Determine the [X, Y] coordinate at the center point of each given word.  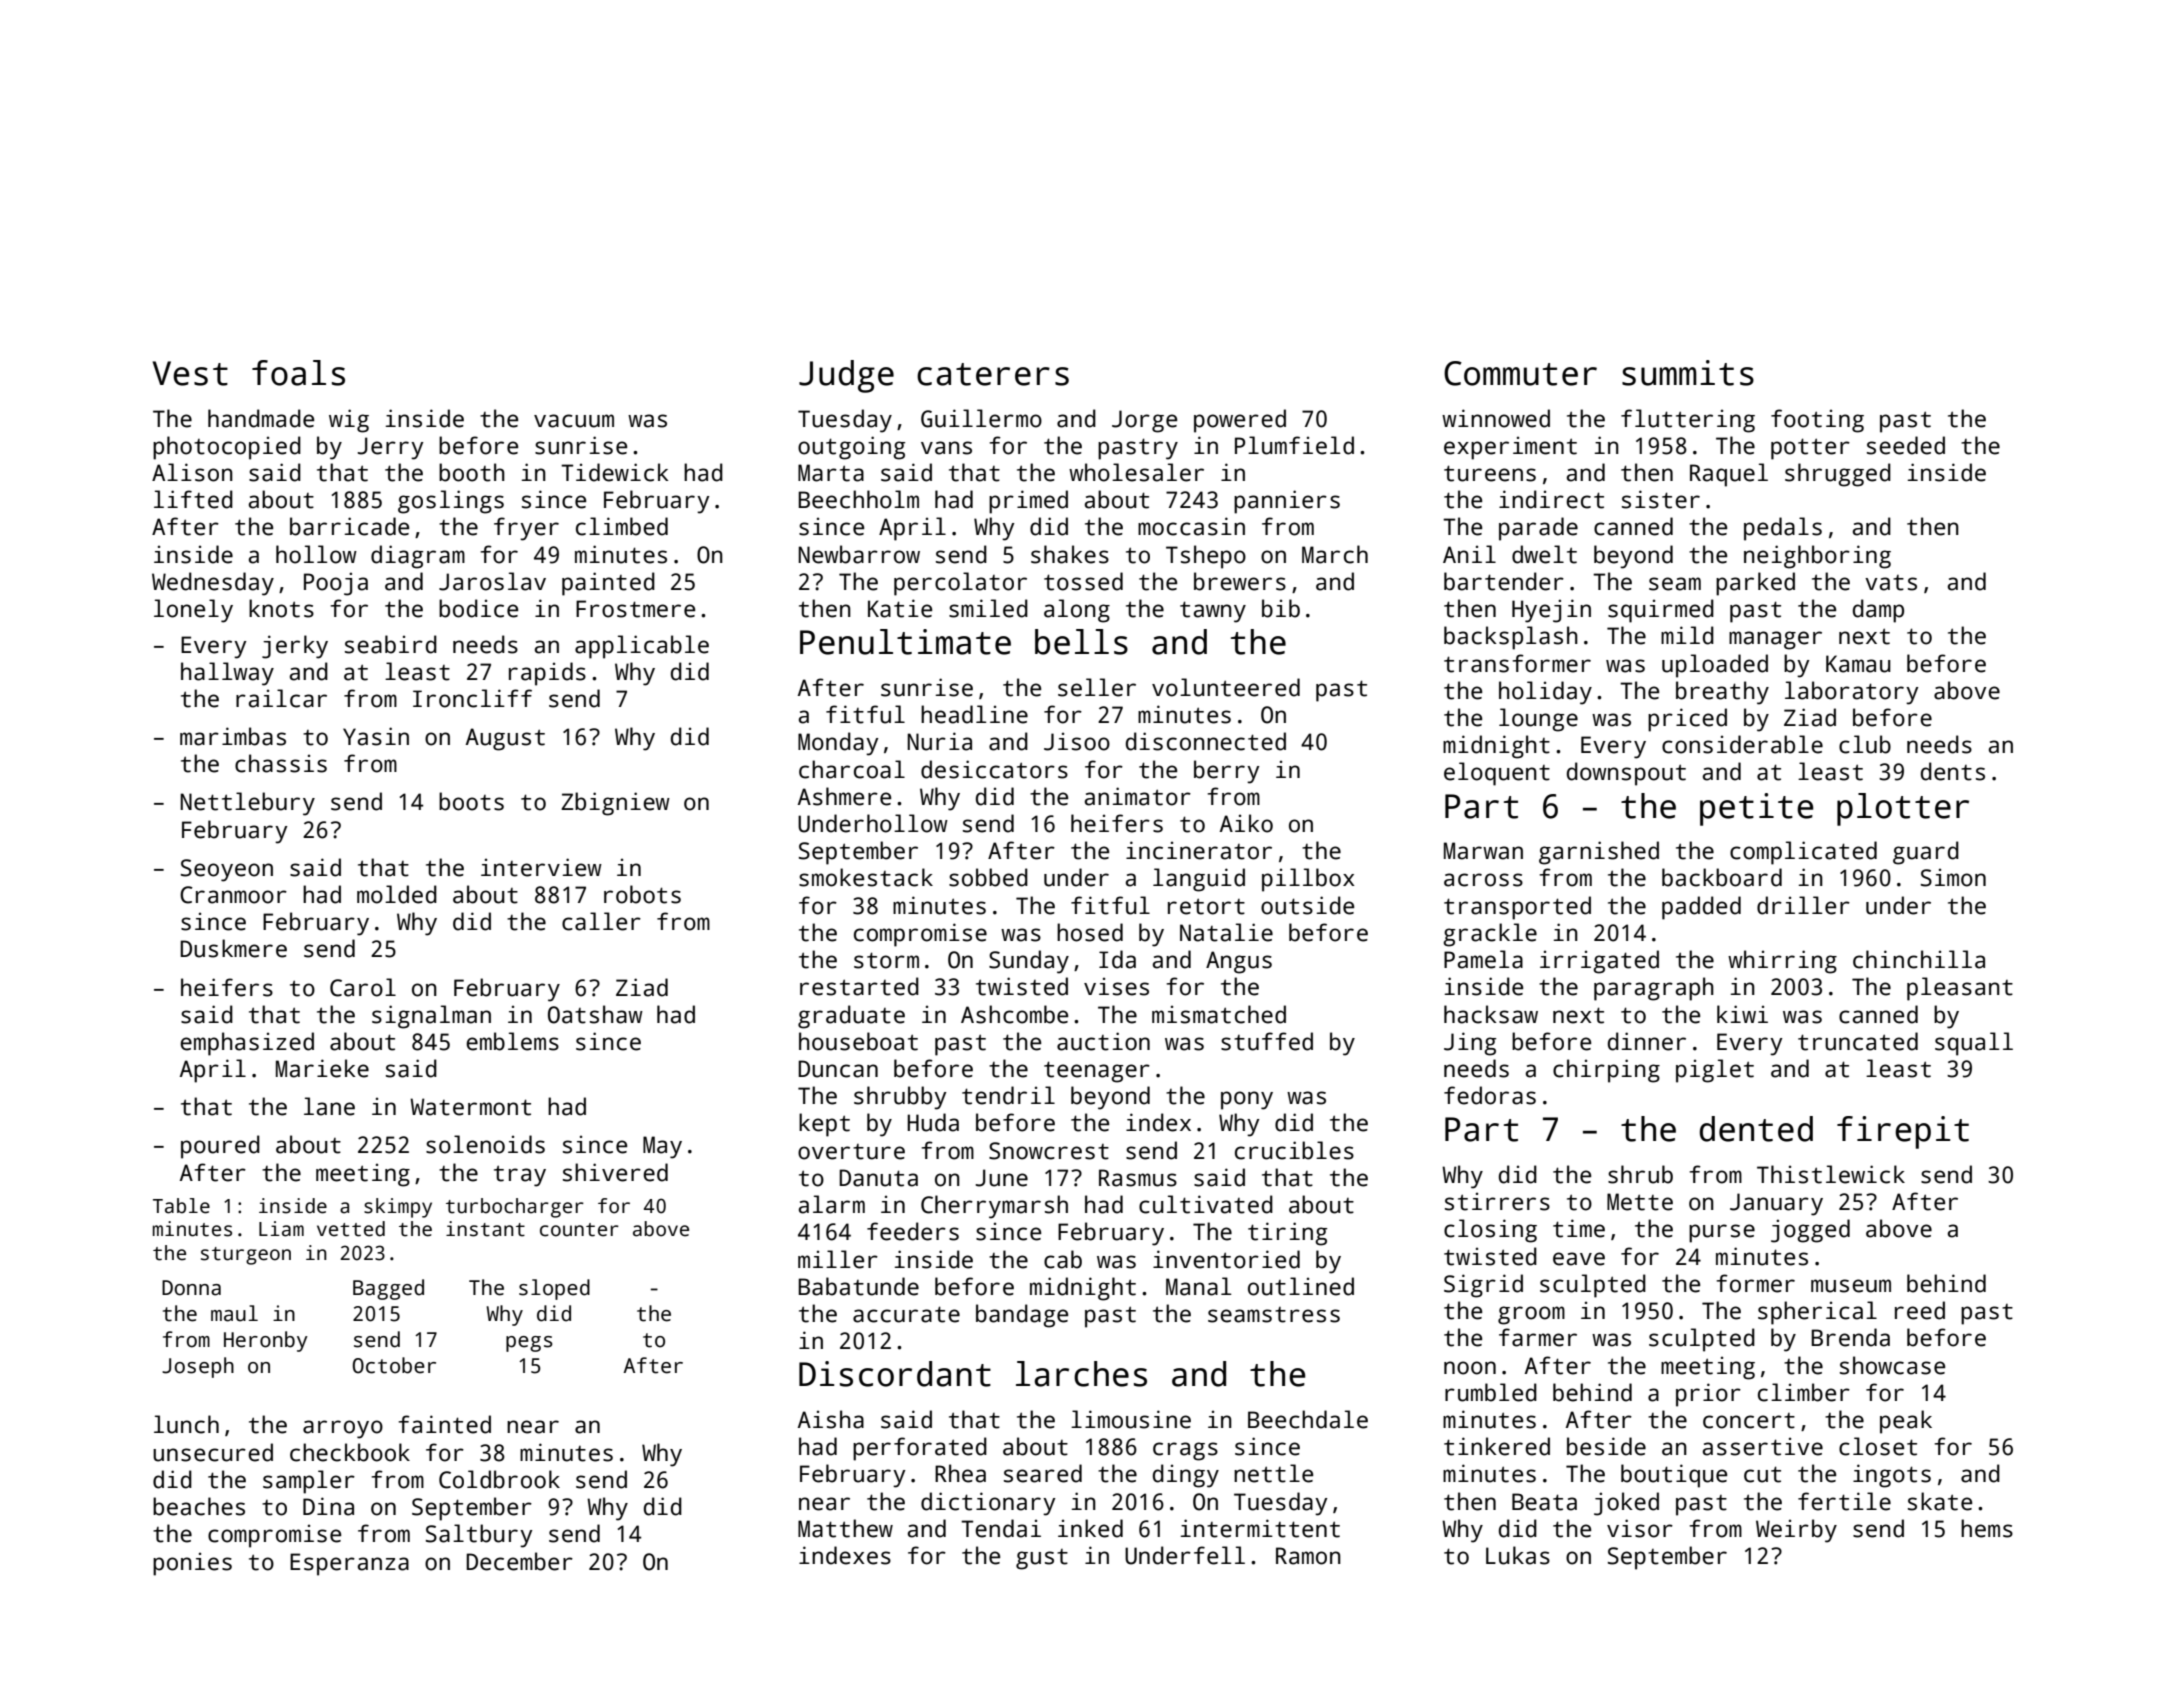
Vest [190, 373]
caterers [993, 374]
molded [397, 894]
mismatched [1219, 1014]
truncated [1858, 1041]
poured [220, 1147]
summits [1688, 373]
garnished [1599, 853]
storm [886, 960]
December [519, 1561]
